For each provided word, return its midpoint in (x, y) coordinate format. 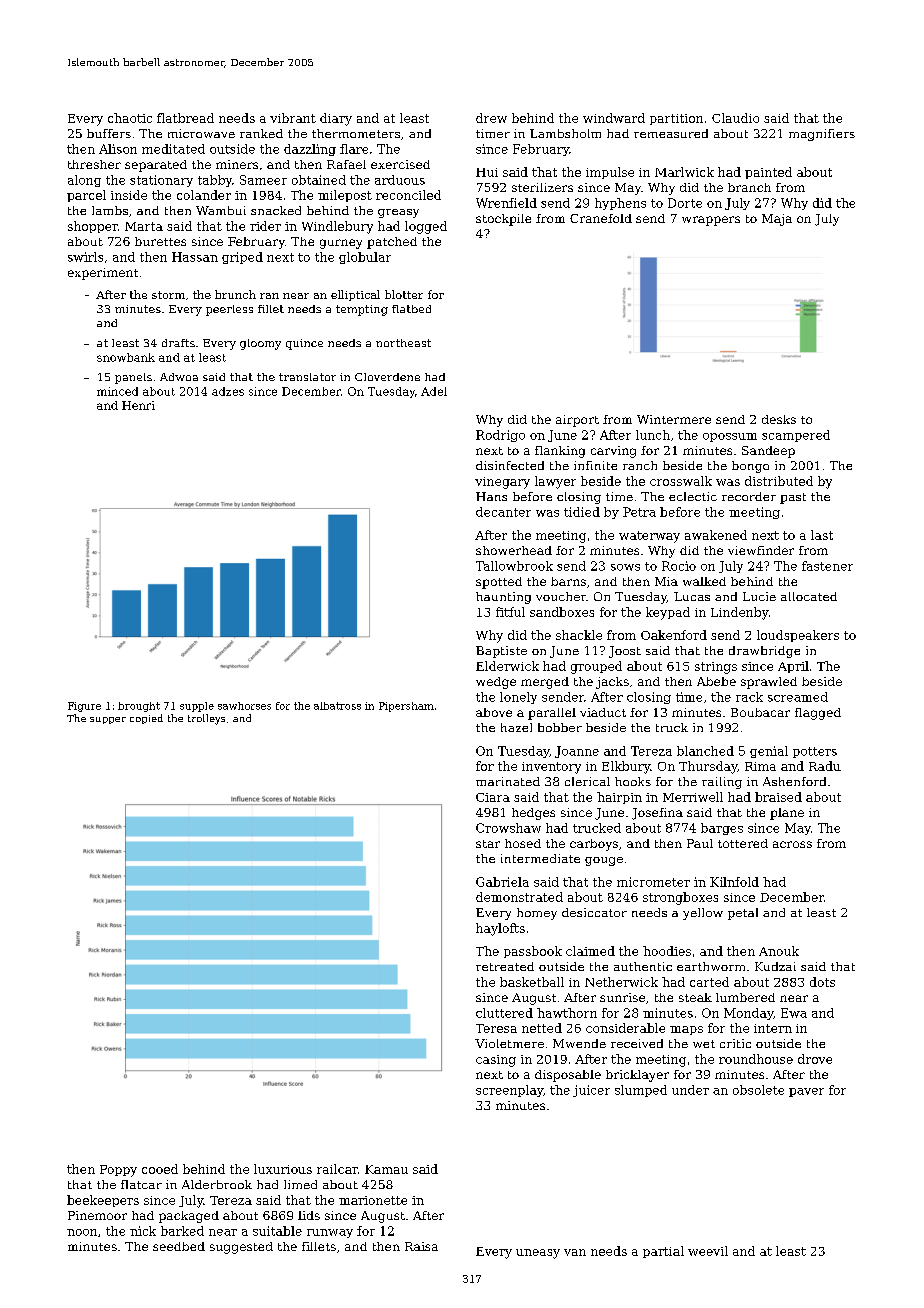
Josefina (657, 814)
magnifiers (822, 135)
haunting (503, 598)
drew (491, 118)
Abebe (716, 681)
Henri (138, 405)
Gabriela (502, 882)
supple (197, 707)
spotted (499, 583)
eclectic (693, 496)
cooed (160, 1169)
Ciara (493, 797)
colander (204, 195)
